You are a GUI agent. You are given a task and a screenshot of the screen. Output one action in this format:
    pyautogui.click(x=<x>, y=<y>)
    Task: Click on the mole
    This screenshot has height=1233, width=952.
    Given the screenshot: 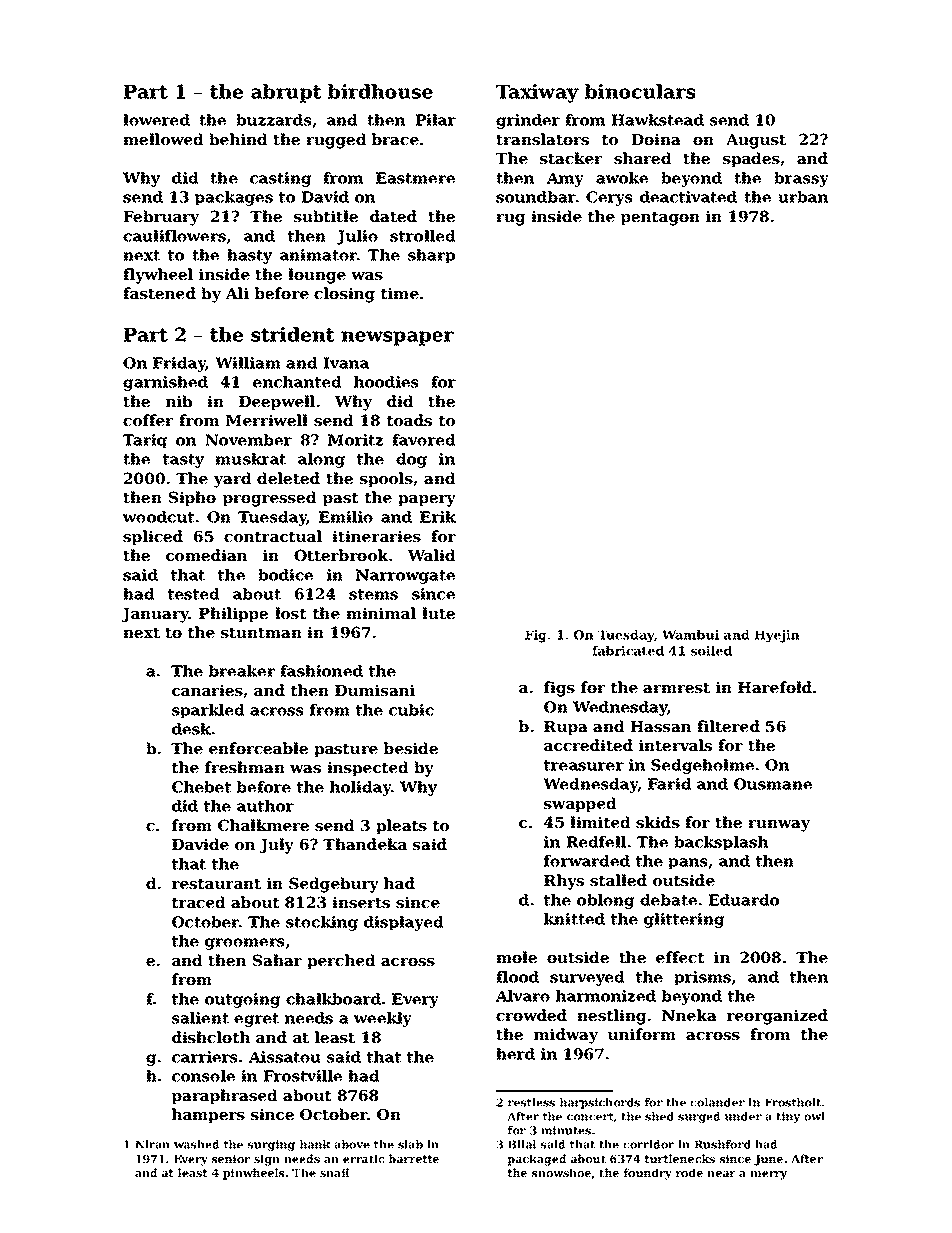 What is the action you would take?
    pyautogui.click(x=516, y=957)
